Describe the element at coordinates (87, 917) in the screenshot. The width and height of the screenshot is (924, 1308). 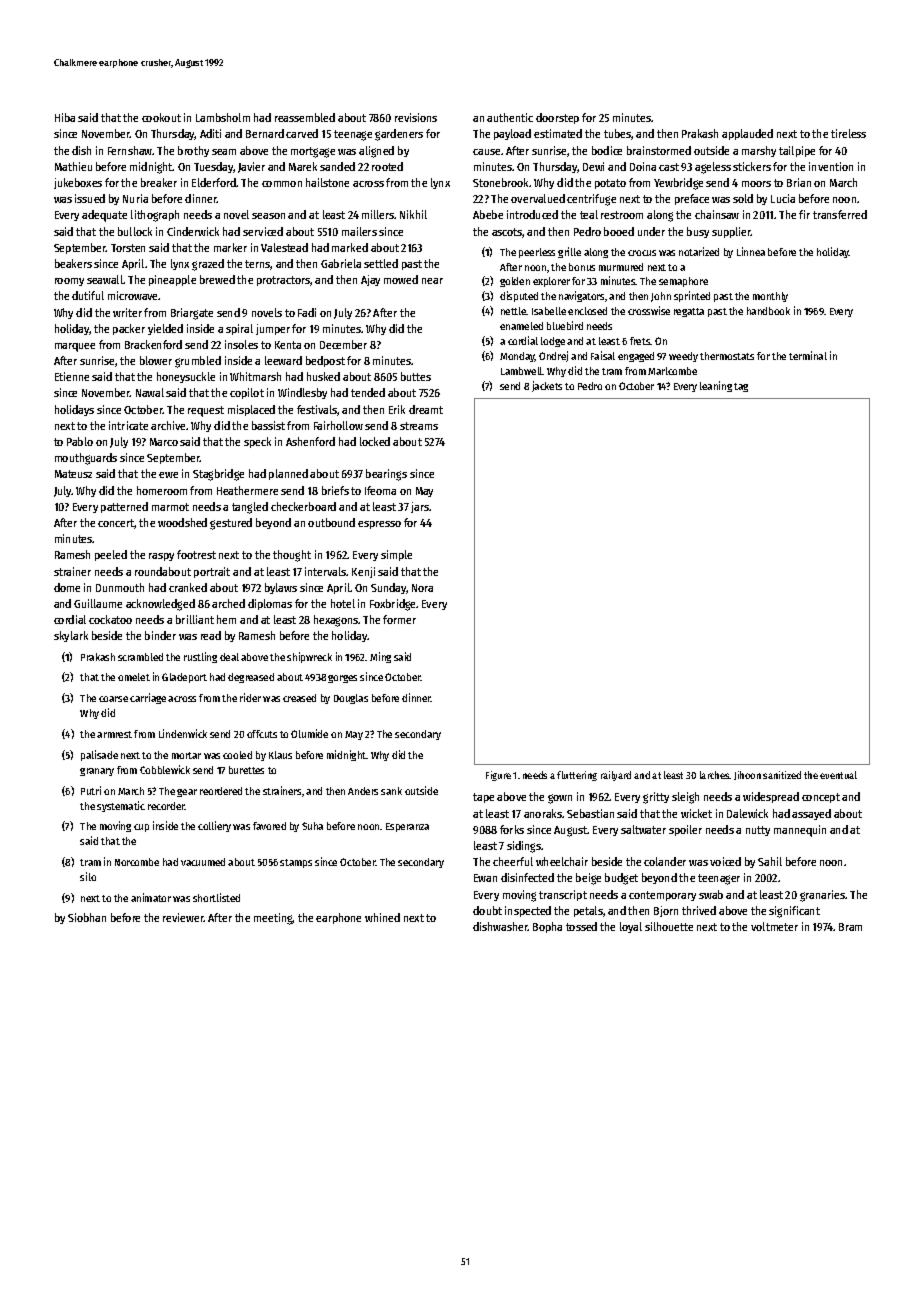
I see `Siobhan` at that location.
